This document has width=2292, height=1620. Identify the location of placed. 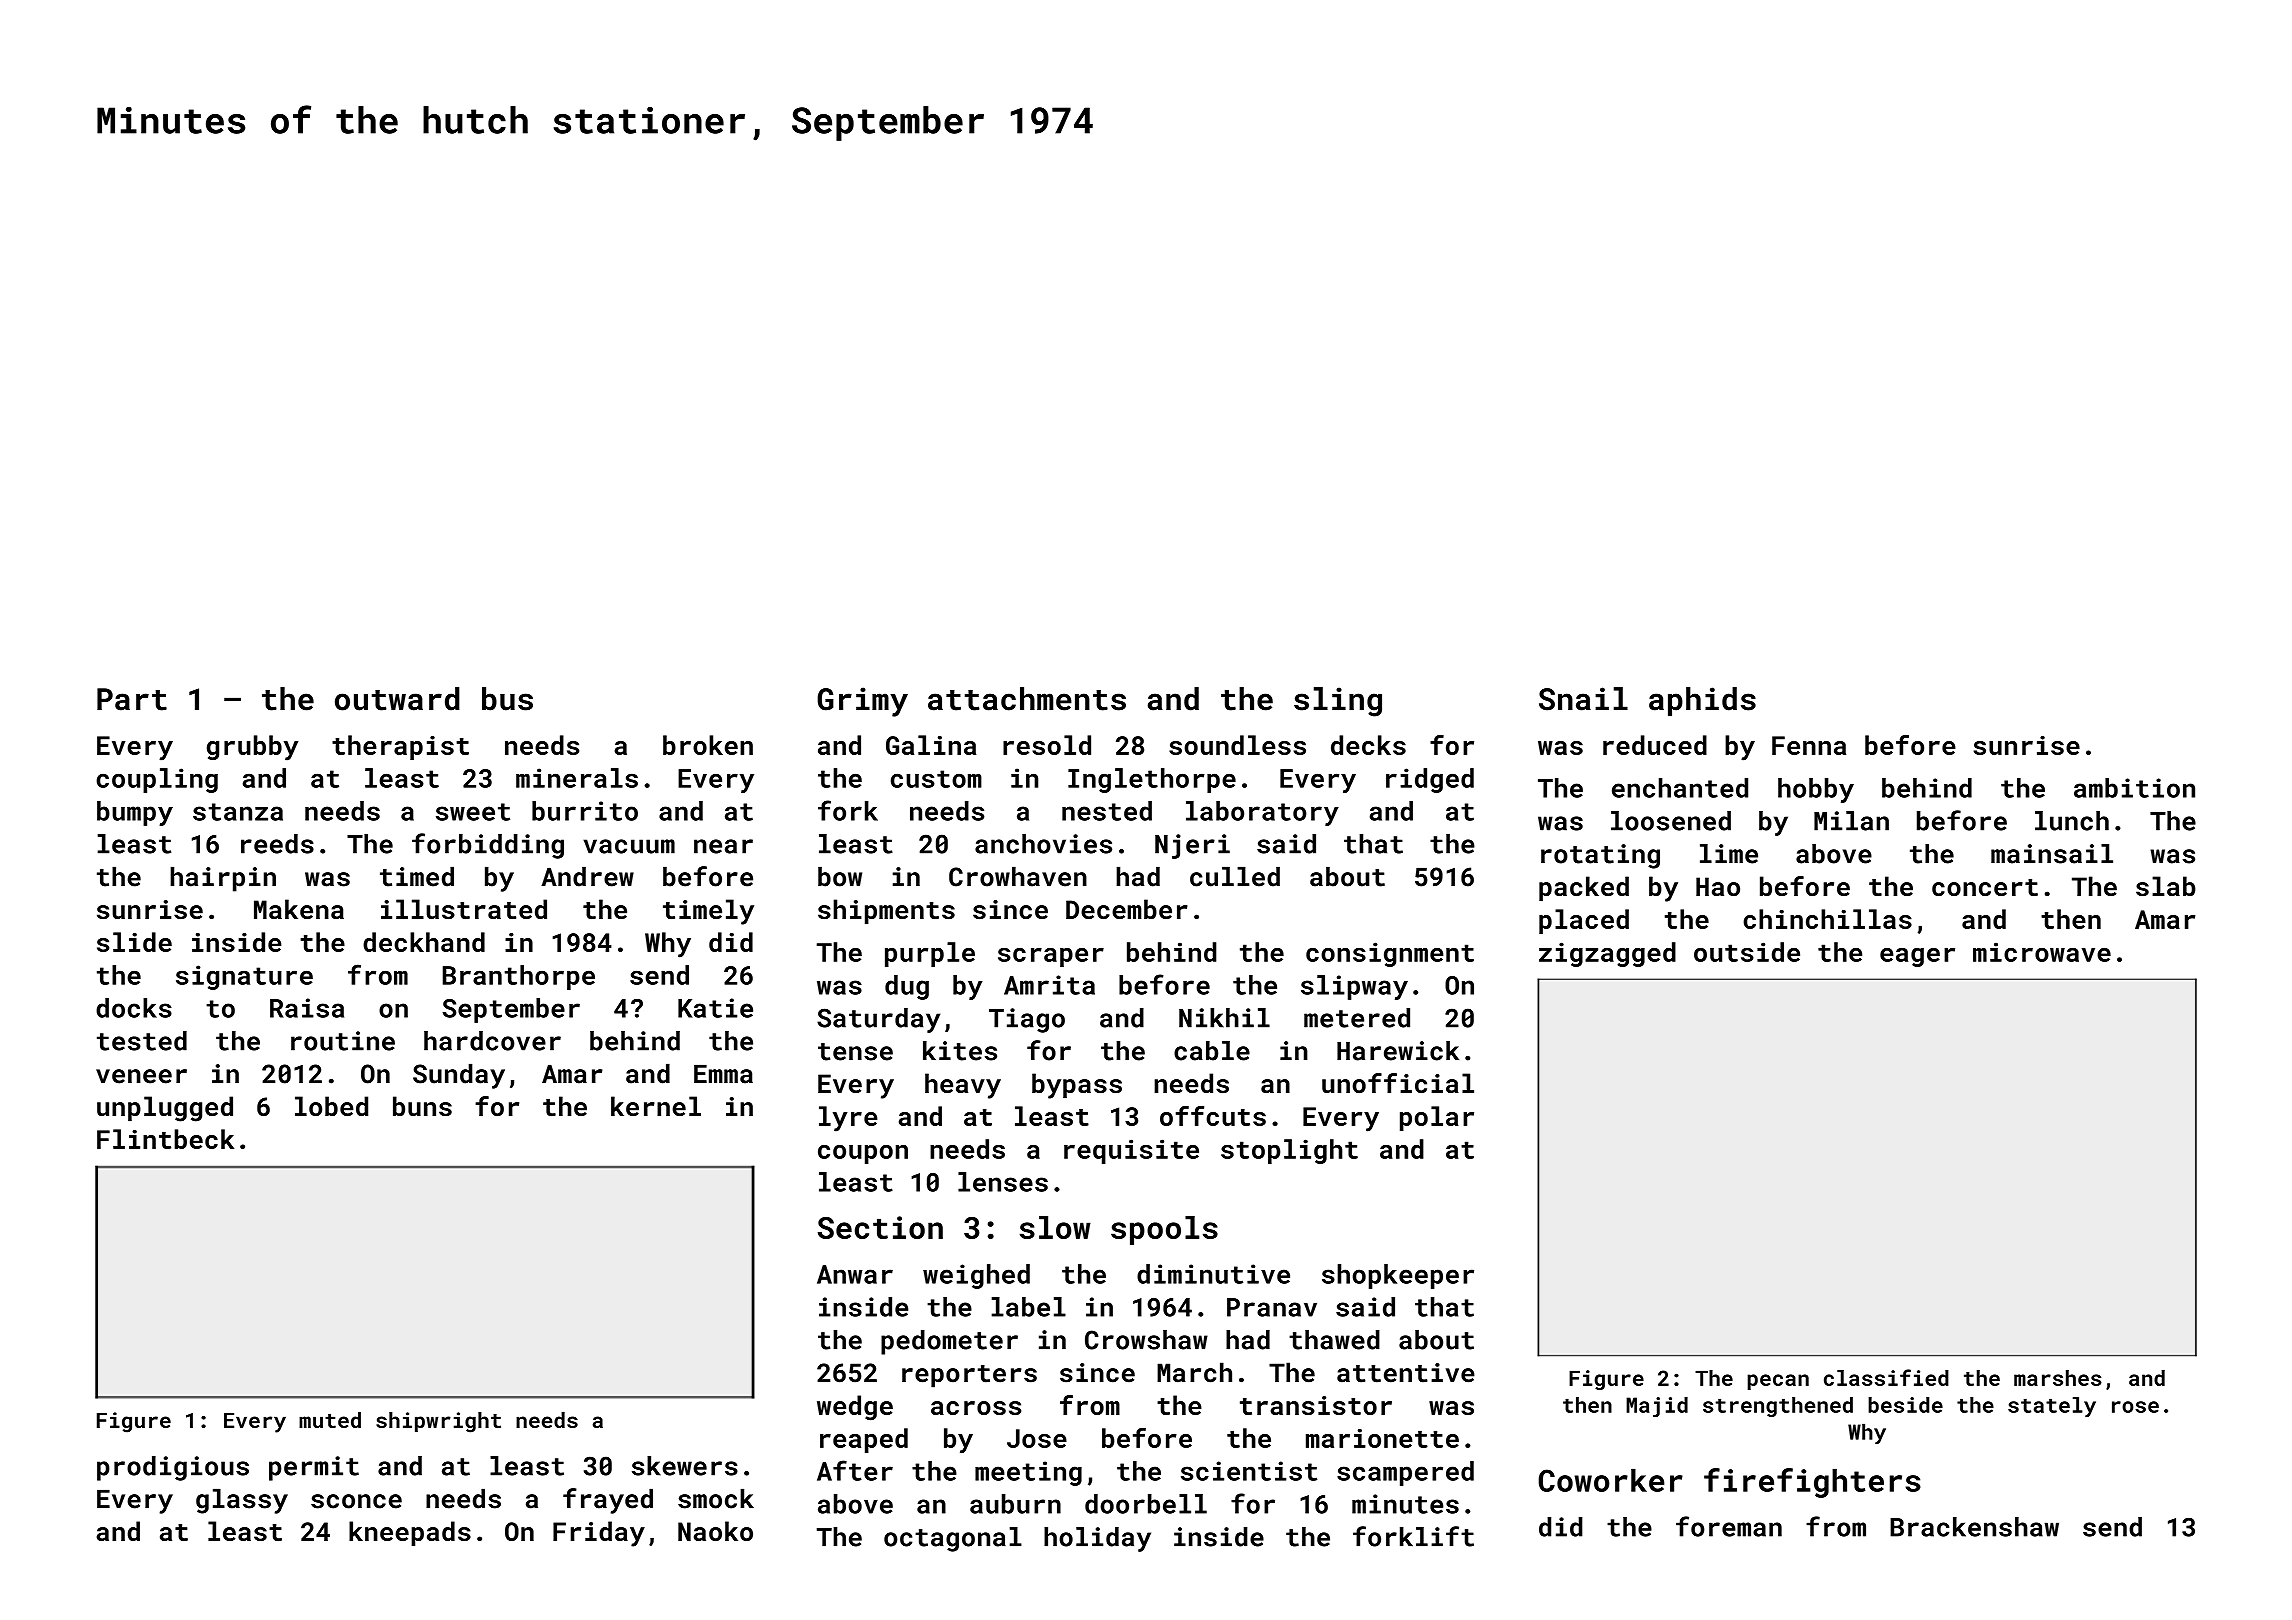
(1584, 921).
